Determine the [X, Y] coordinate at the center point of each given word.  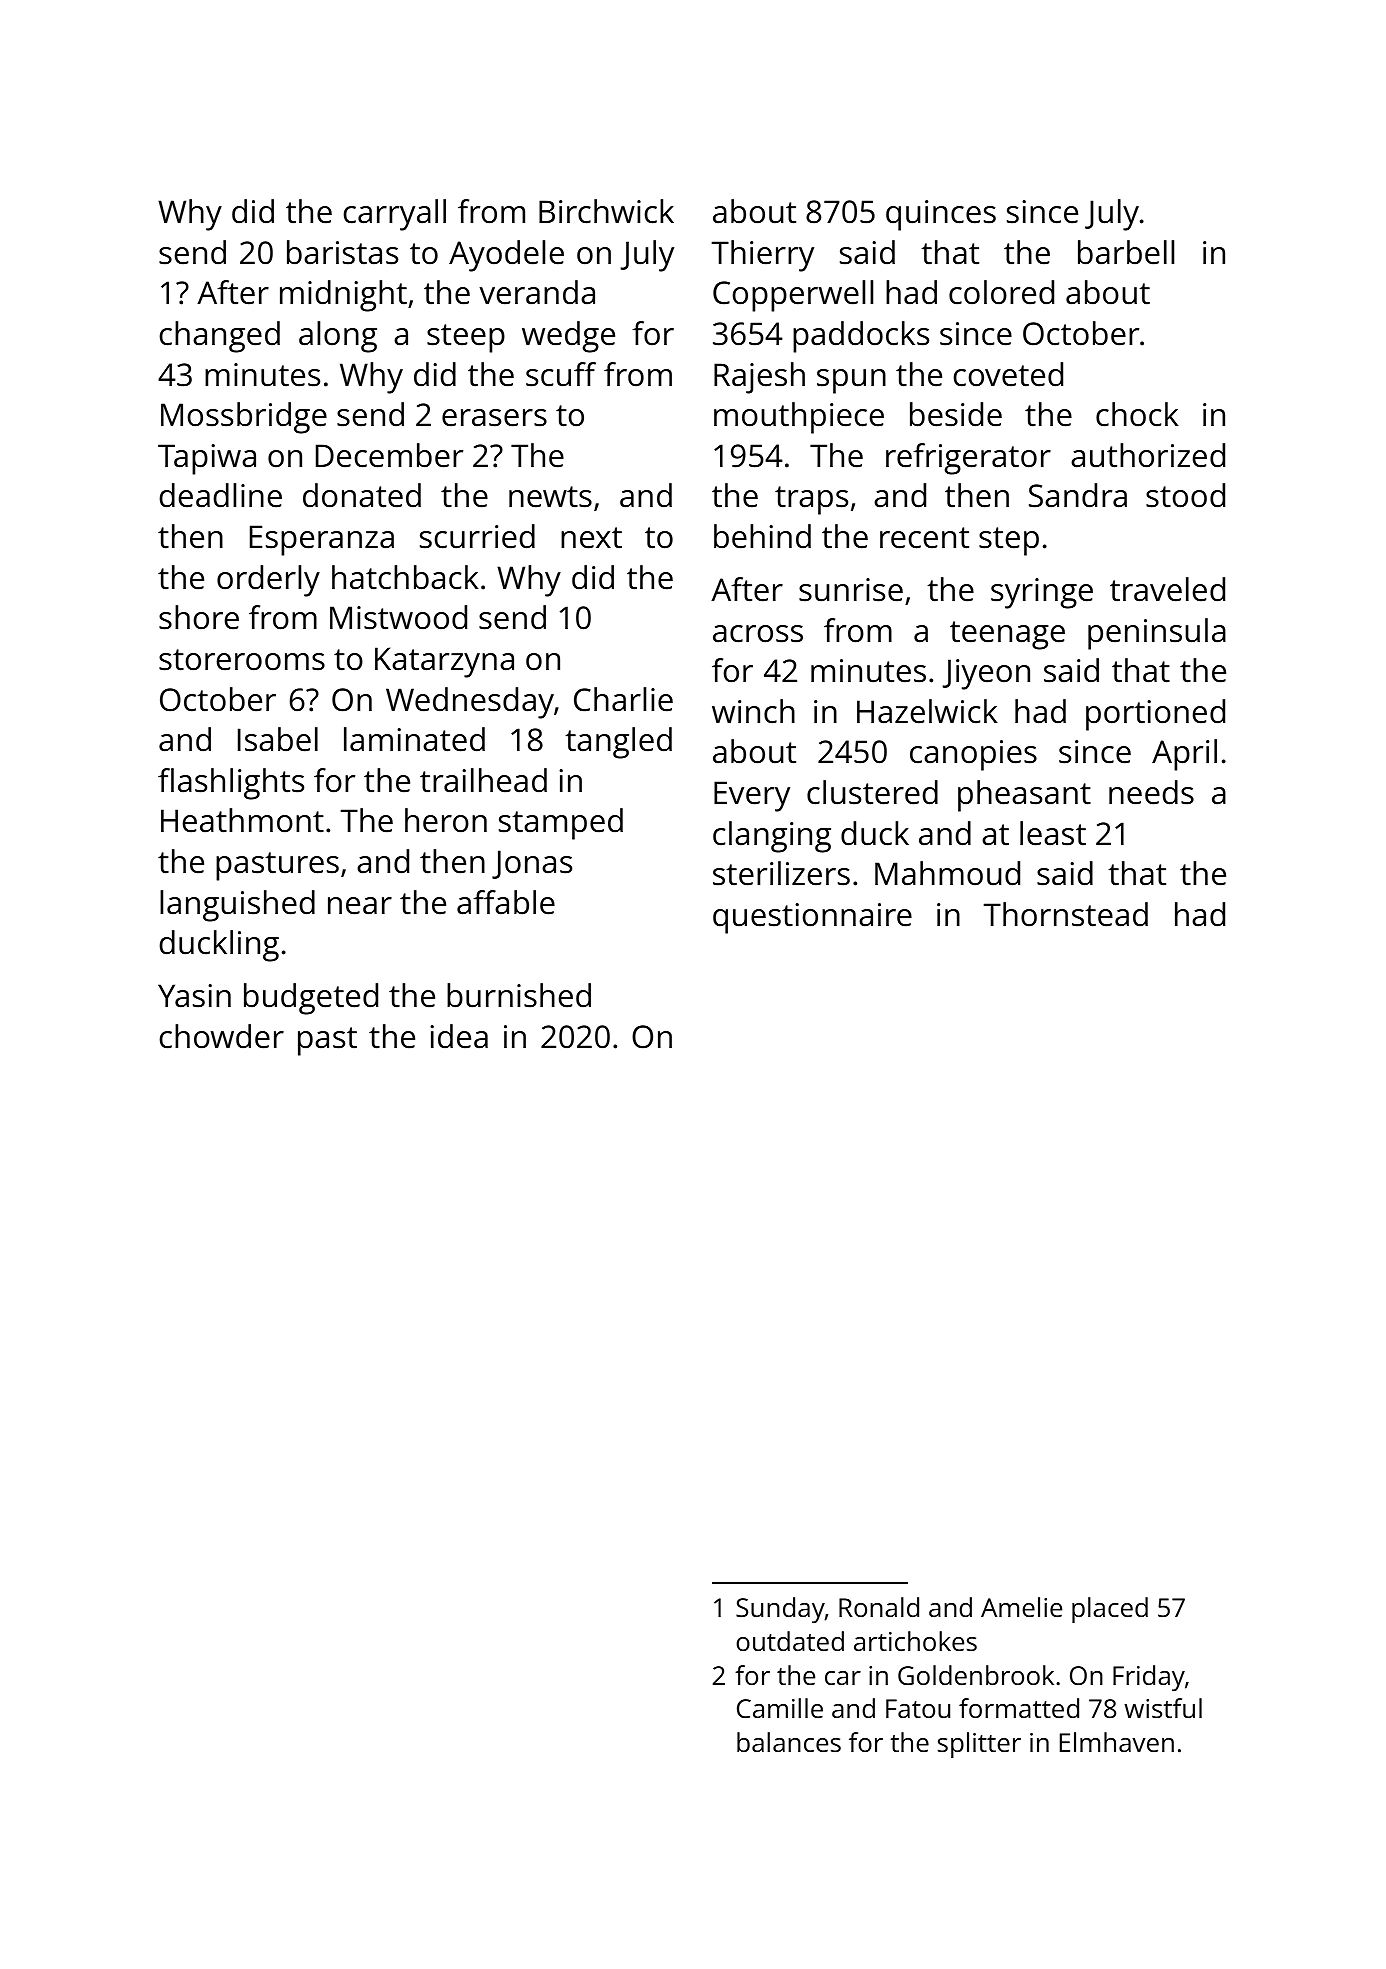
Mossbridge [244, 418]
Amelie [1021, 1607]
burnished [519, 995]
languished [237, 906]
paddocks [861, 337]
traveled [1167, 589]
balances [789, 1742]
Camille [780, 1708]
